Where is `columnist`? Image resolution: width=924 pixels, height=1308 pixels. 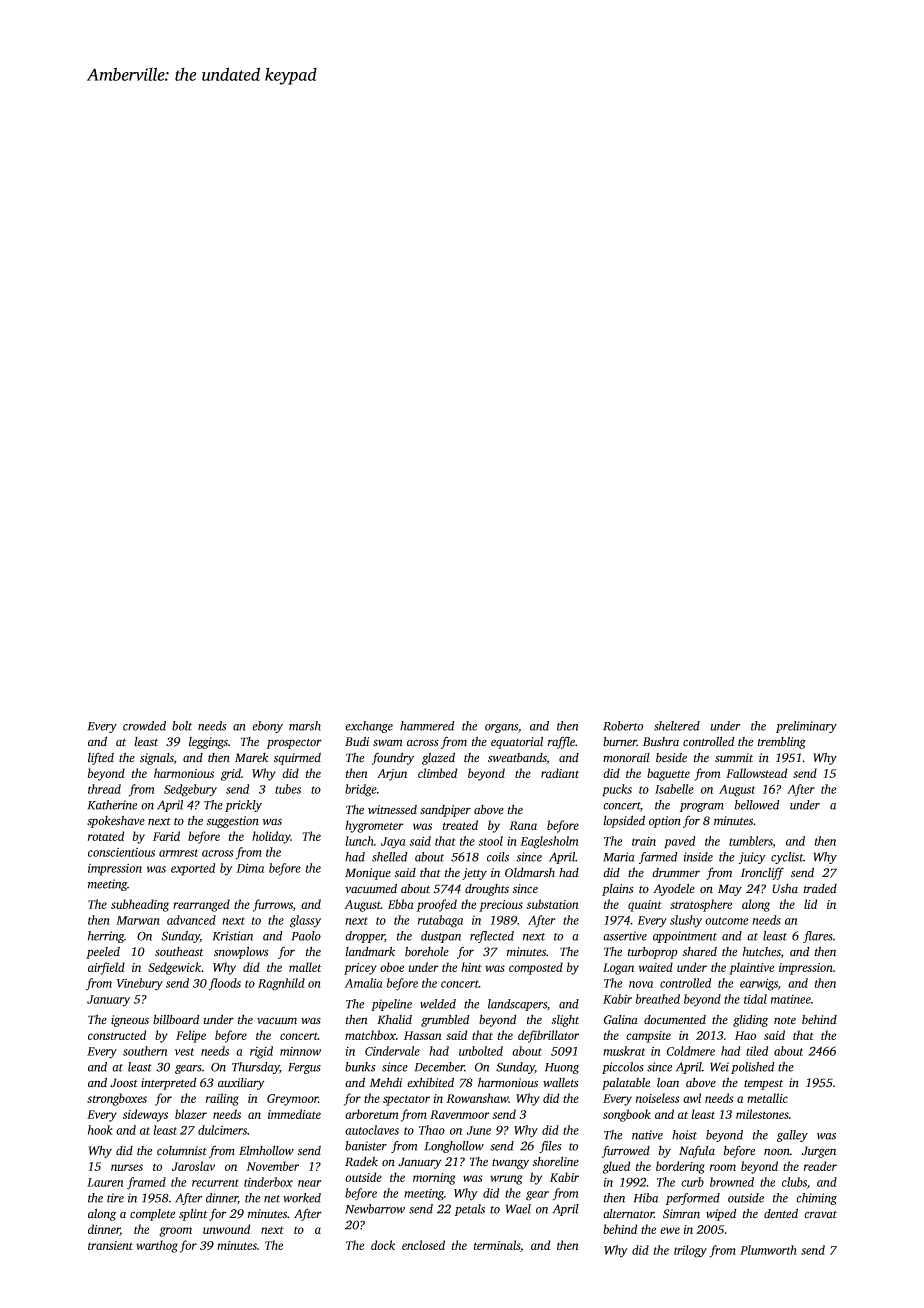 columnist is located at coordinates (182, 1151).
